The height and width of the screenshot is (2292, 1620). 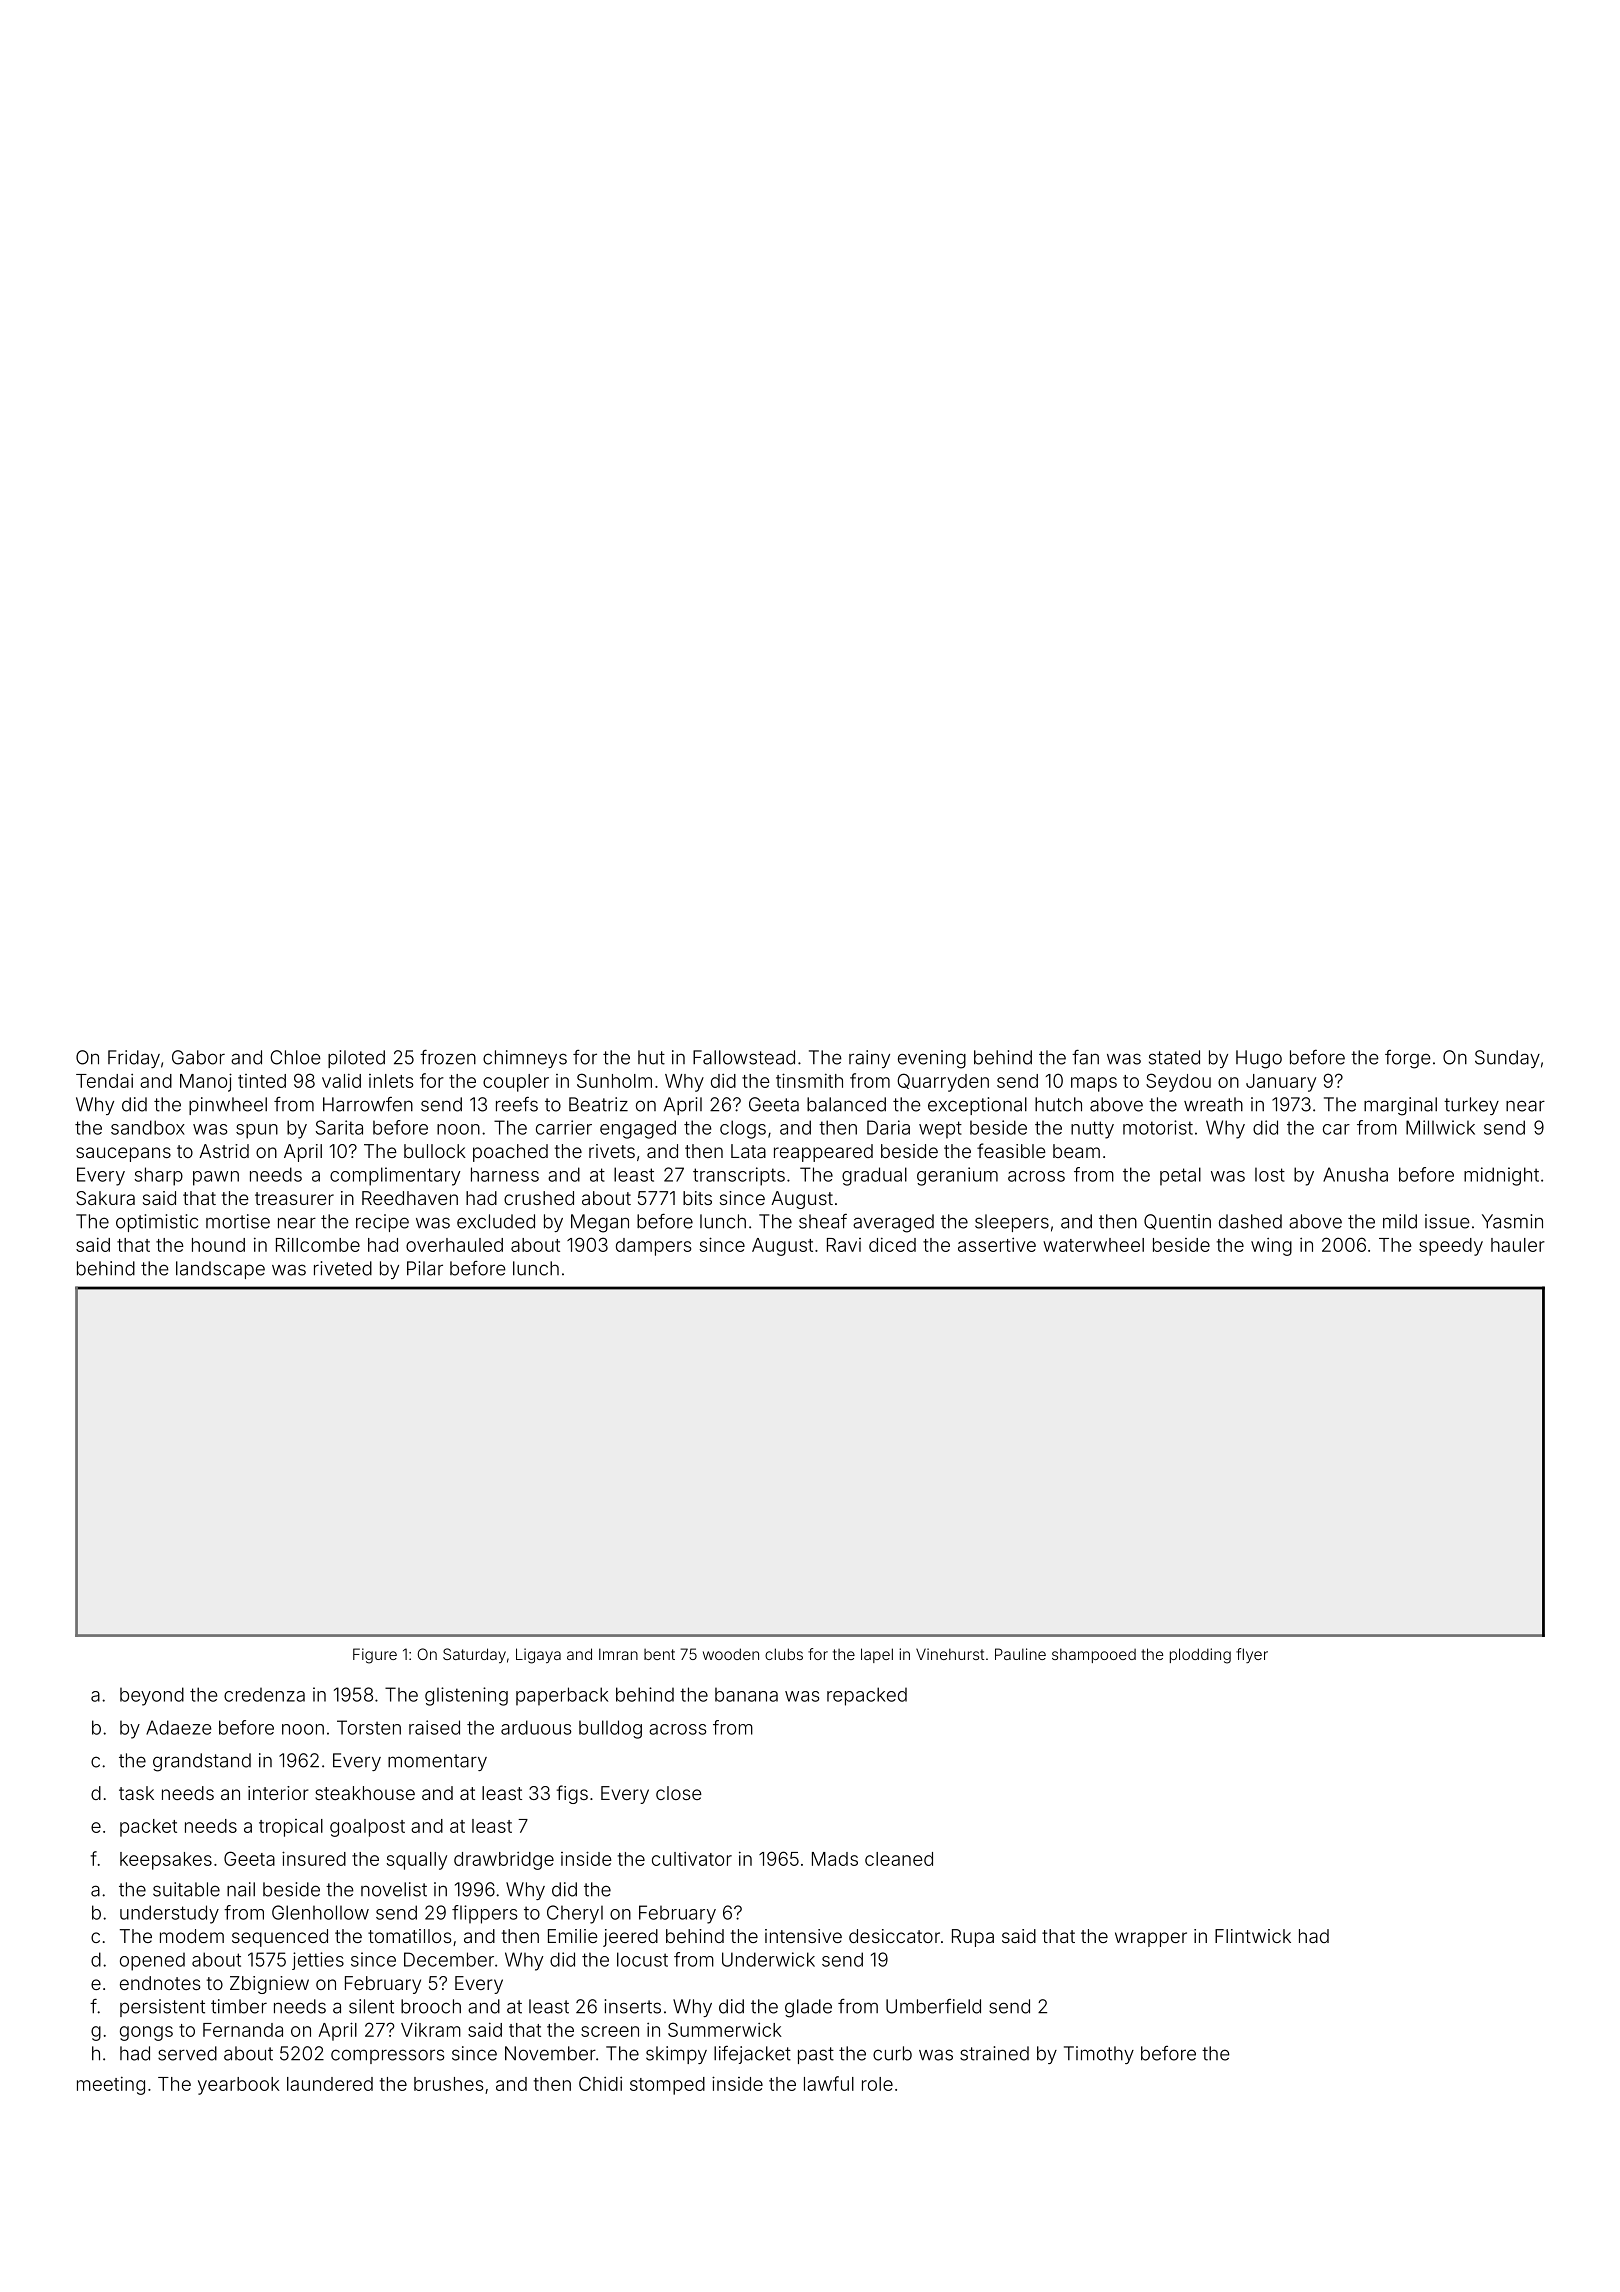 What do you see at coordinates (932, 1059) in the screenshot?
I see `evening` at bounding box center [932, 1059].
